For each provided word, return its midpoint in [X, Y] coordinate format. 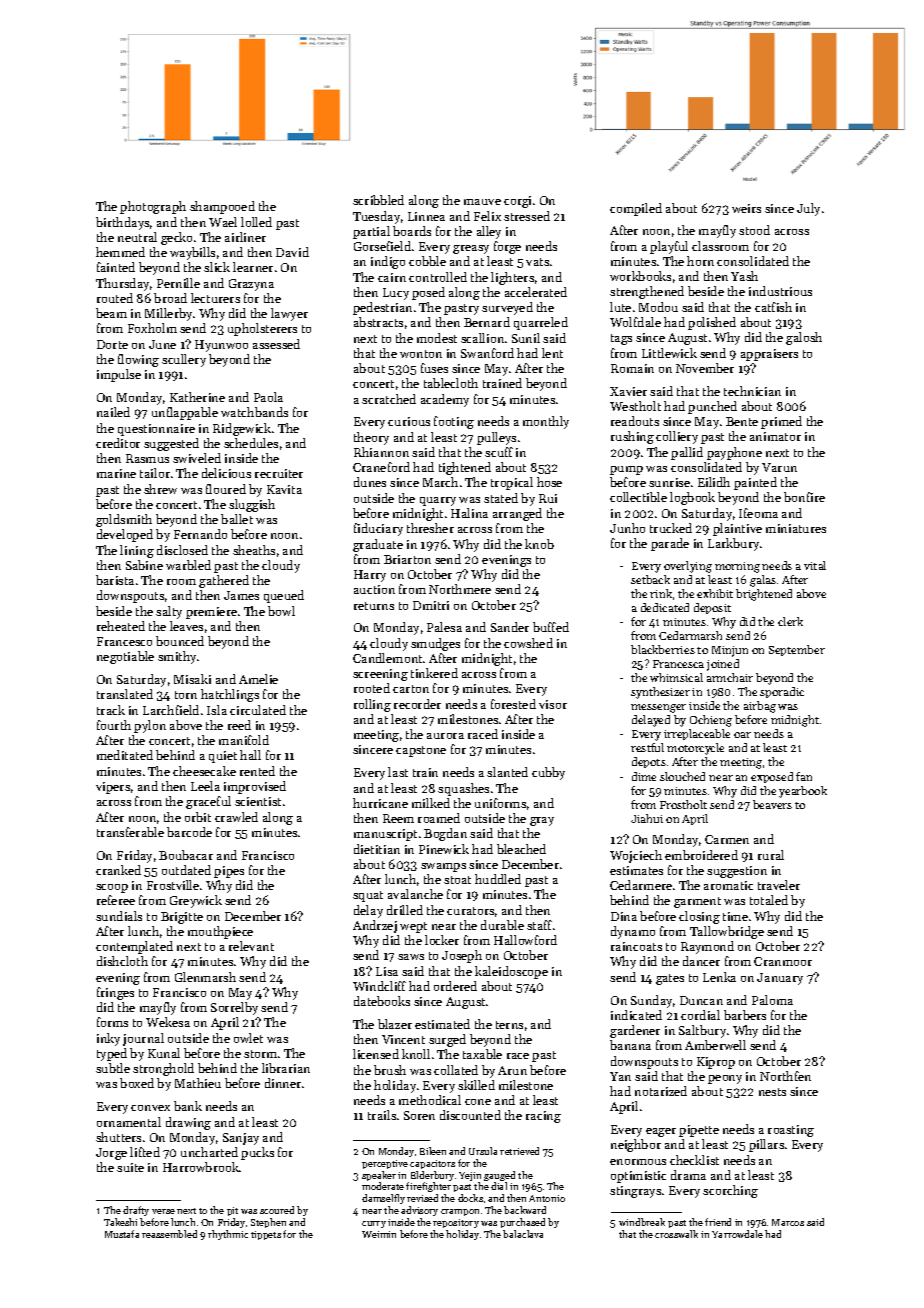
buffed [551, 627]
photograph [153, 207]
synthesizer [660, 693]
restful [647, 747]
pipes [229, 872]
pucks [257, 1153]
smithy [177, 657]
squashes [463, 789]
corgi [517, 202]
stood [754, 230]
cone [478, 1102]
